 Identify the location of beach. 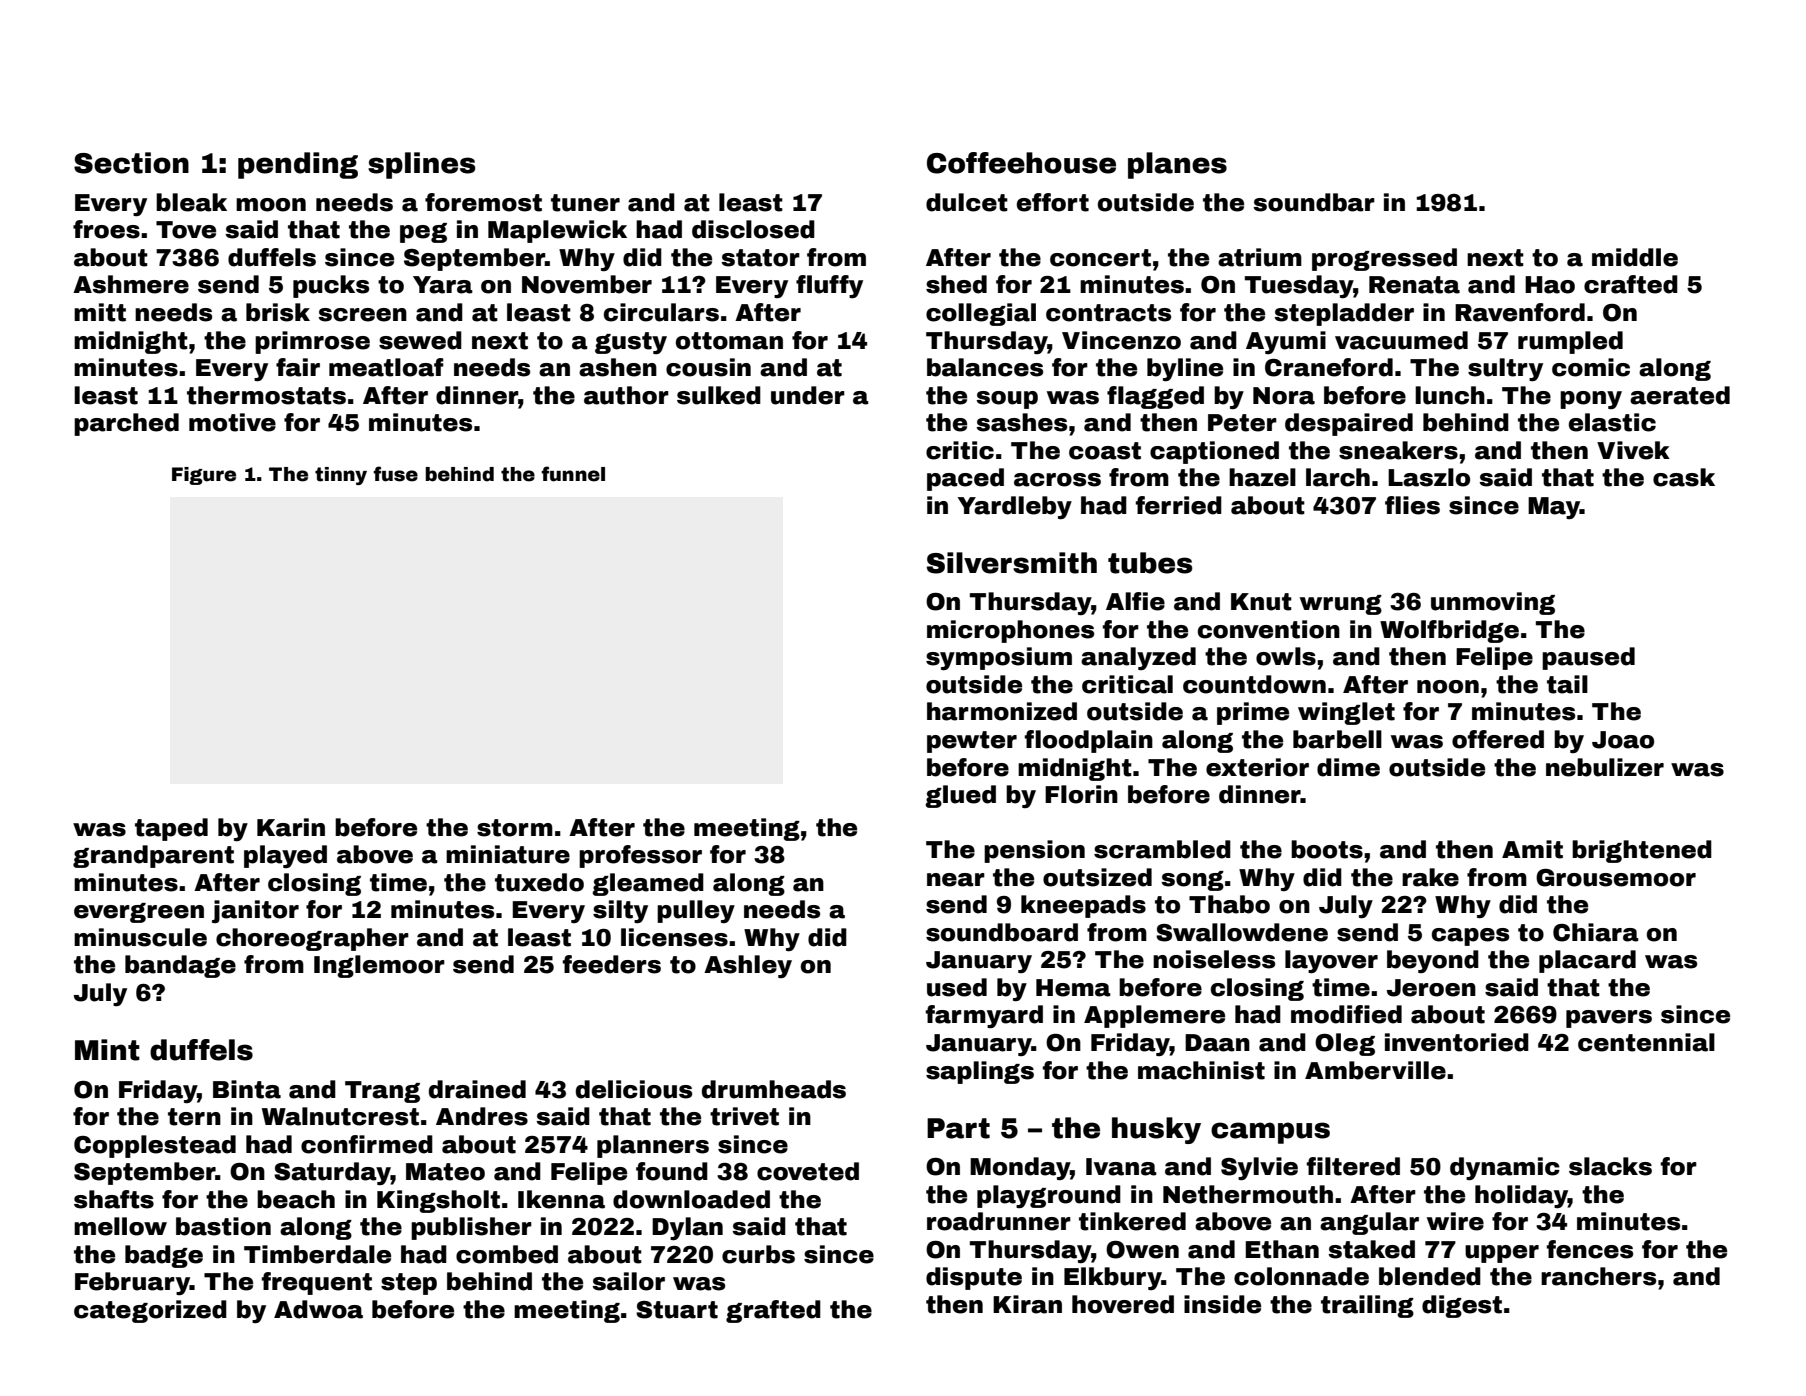
(296, 1199).
